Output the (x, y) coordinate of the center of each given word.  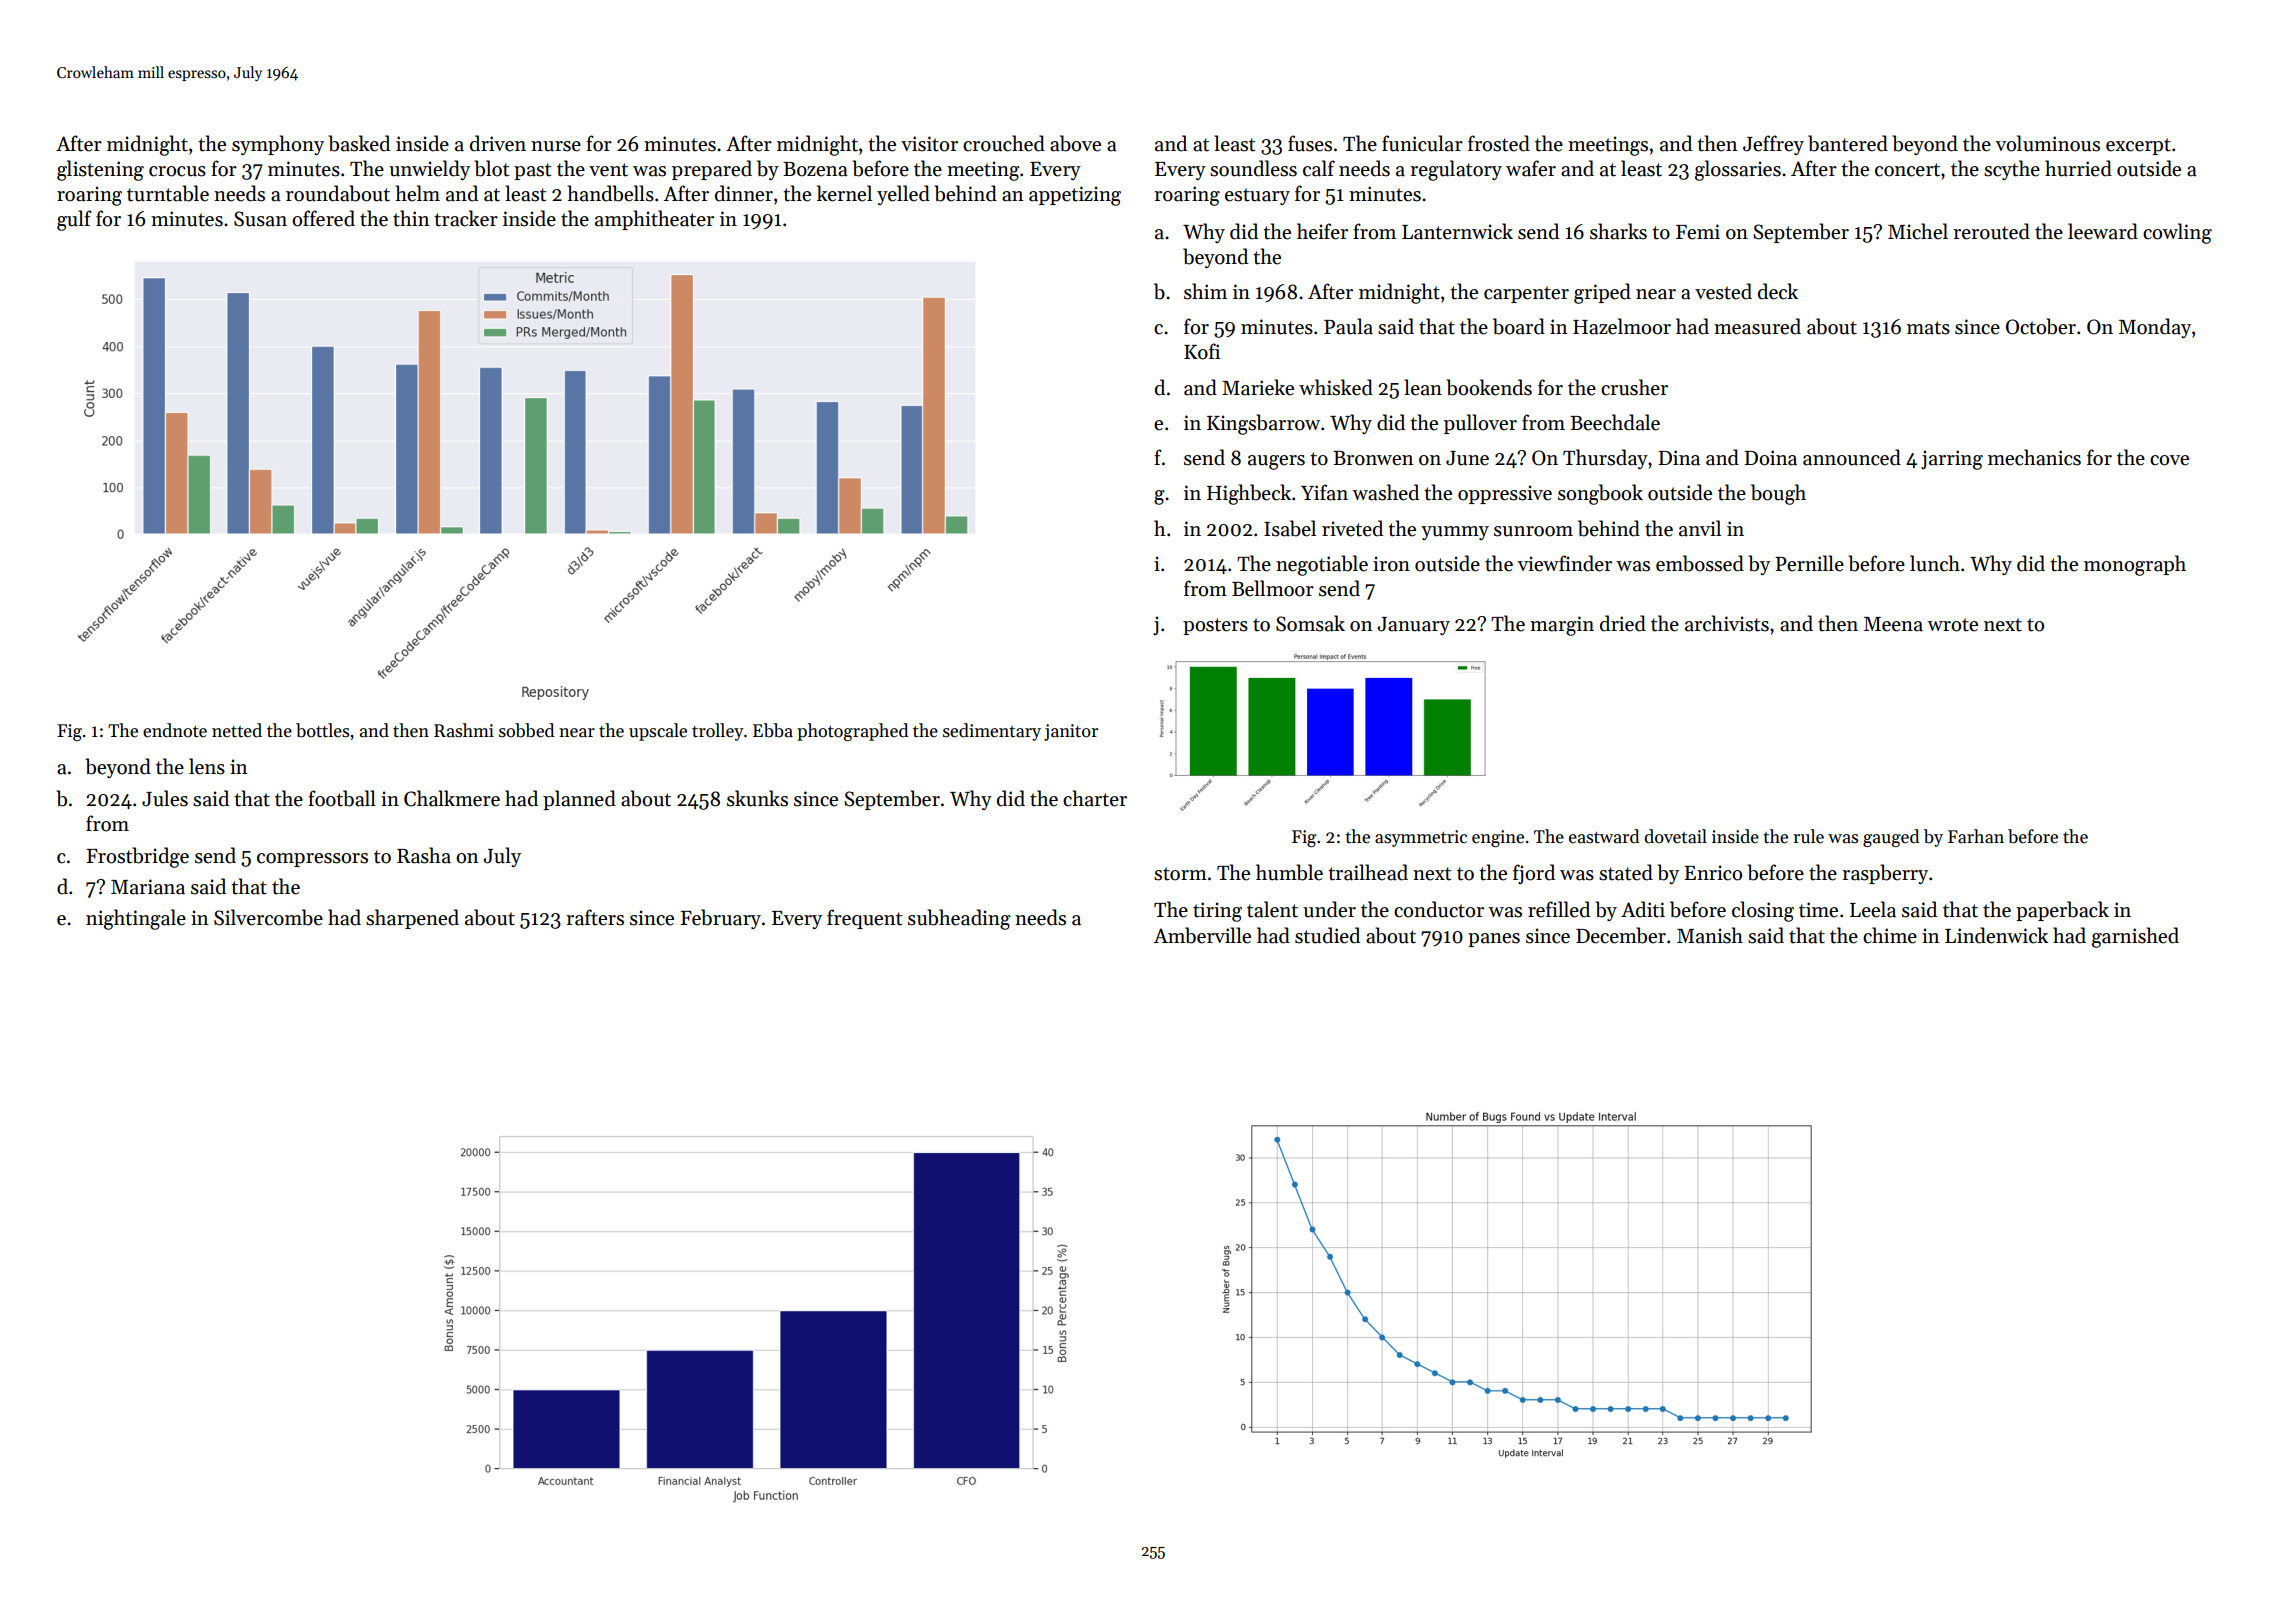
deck (1778, 291)
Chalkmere (452, 798)
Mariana (148, 887)
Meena (1893, 624)
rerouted (1991, 231)
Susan (260, 219)
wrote (1952, 625)
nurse (556, 146)
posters (1215, 626)
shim (1205, 291)
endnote (175, 730)
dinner (744, 193)
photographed (852, 732)
